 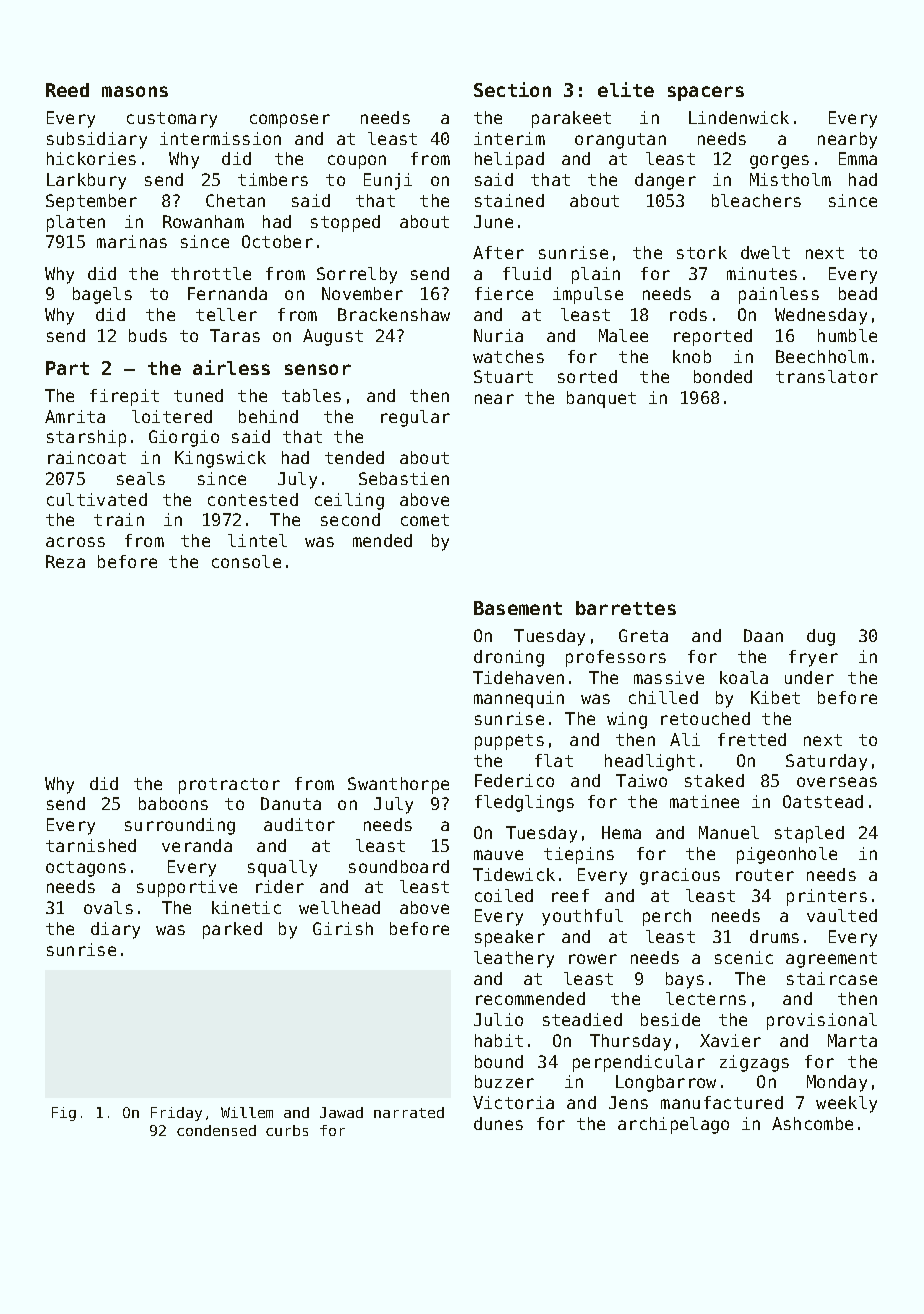 What do you see at coordinates (812, 1123) in the page?
I see `Ashcombe` at bounding box center [812, 1123].
